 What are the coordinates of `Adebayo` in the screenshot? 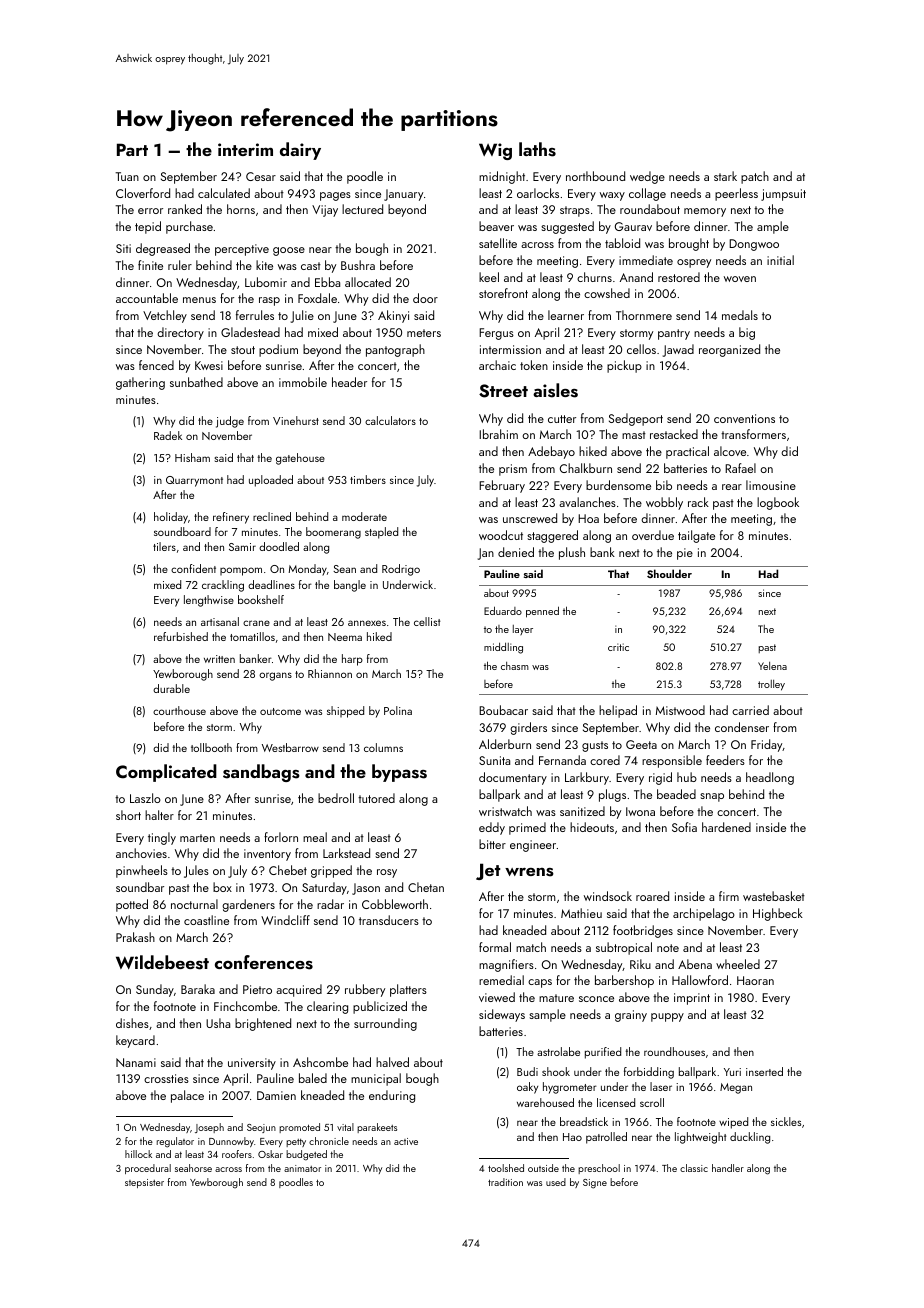 It's located at (551, 452).
